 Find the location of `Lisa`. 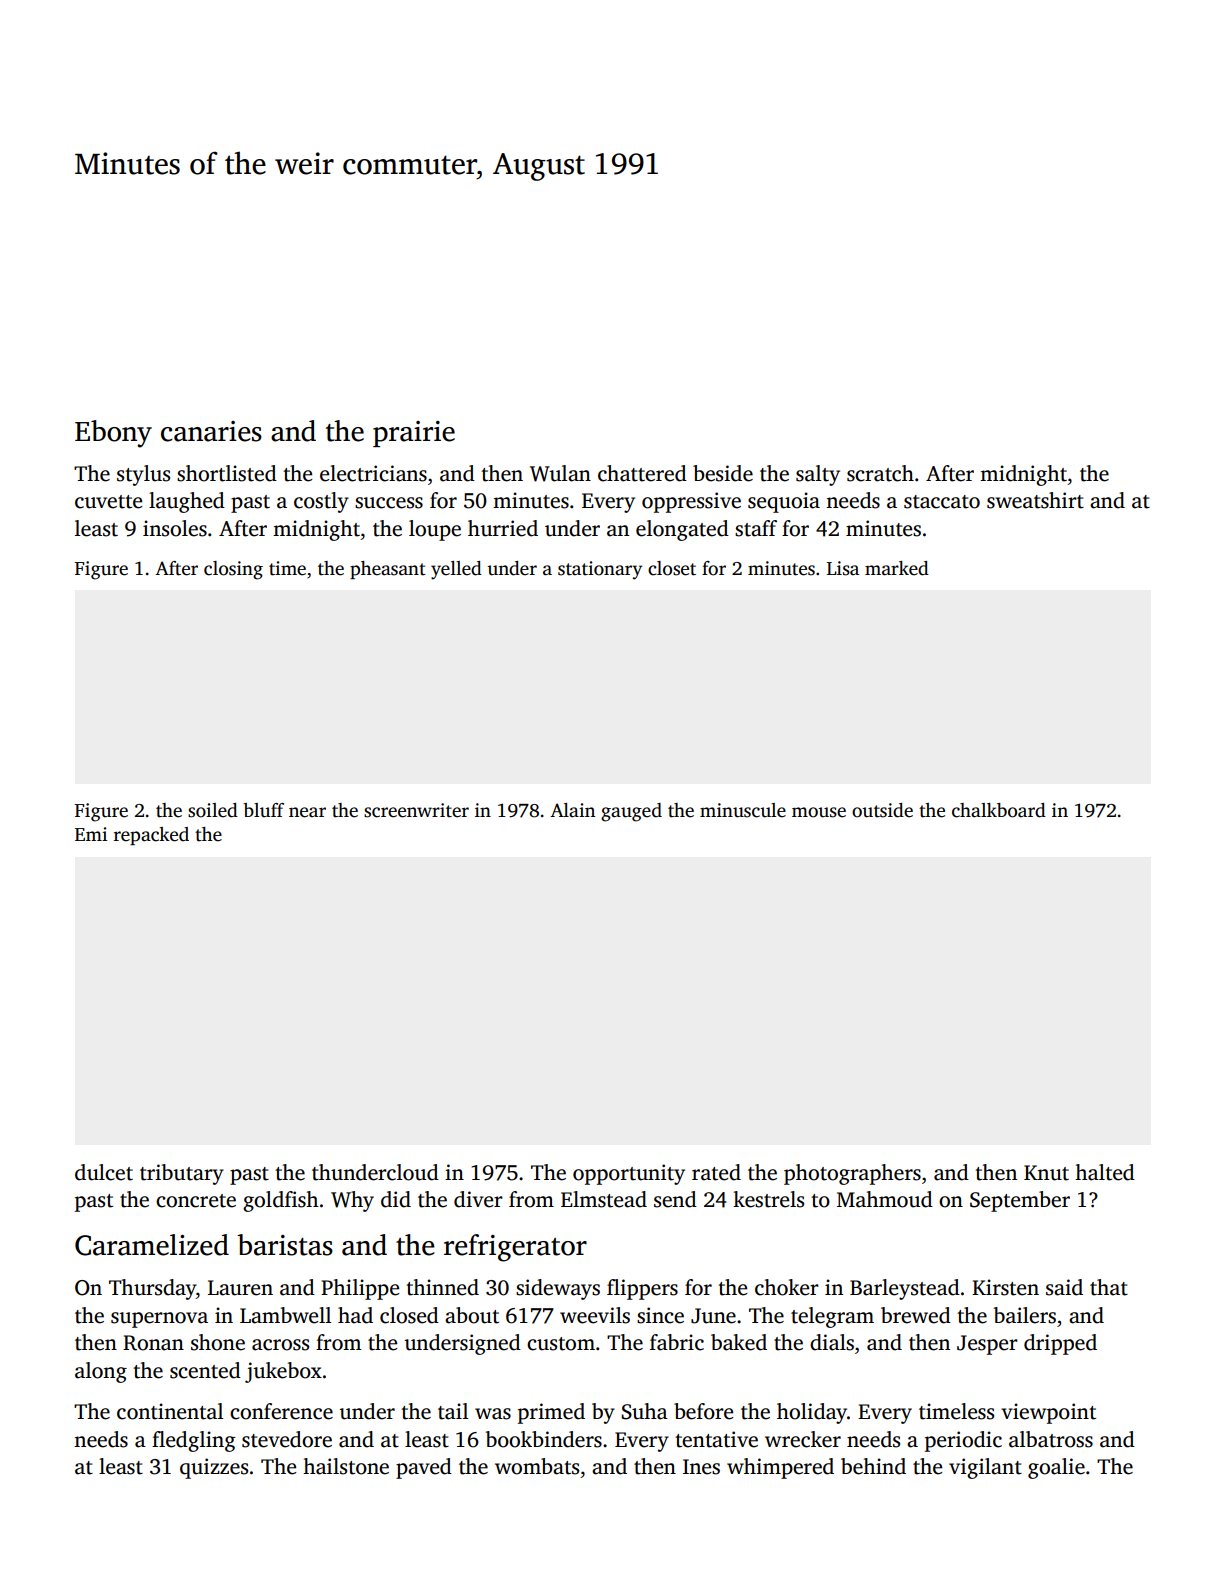

Lisa is located at coordinates (843, 568).
